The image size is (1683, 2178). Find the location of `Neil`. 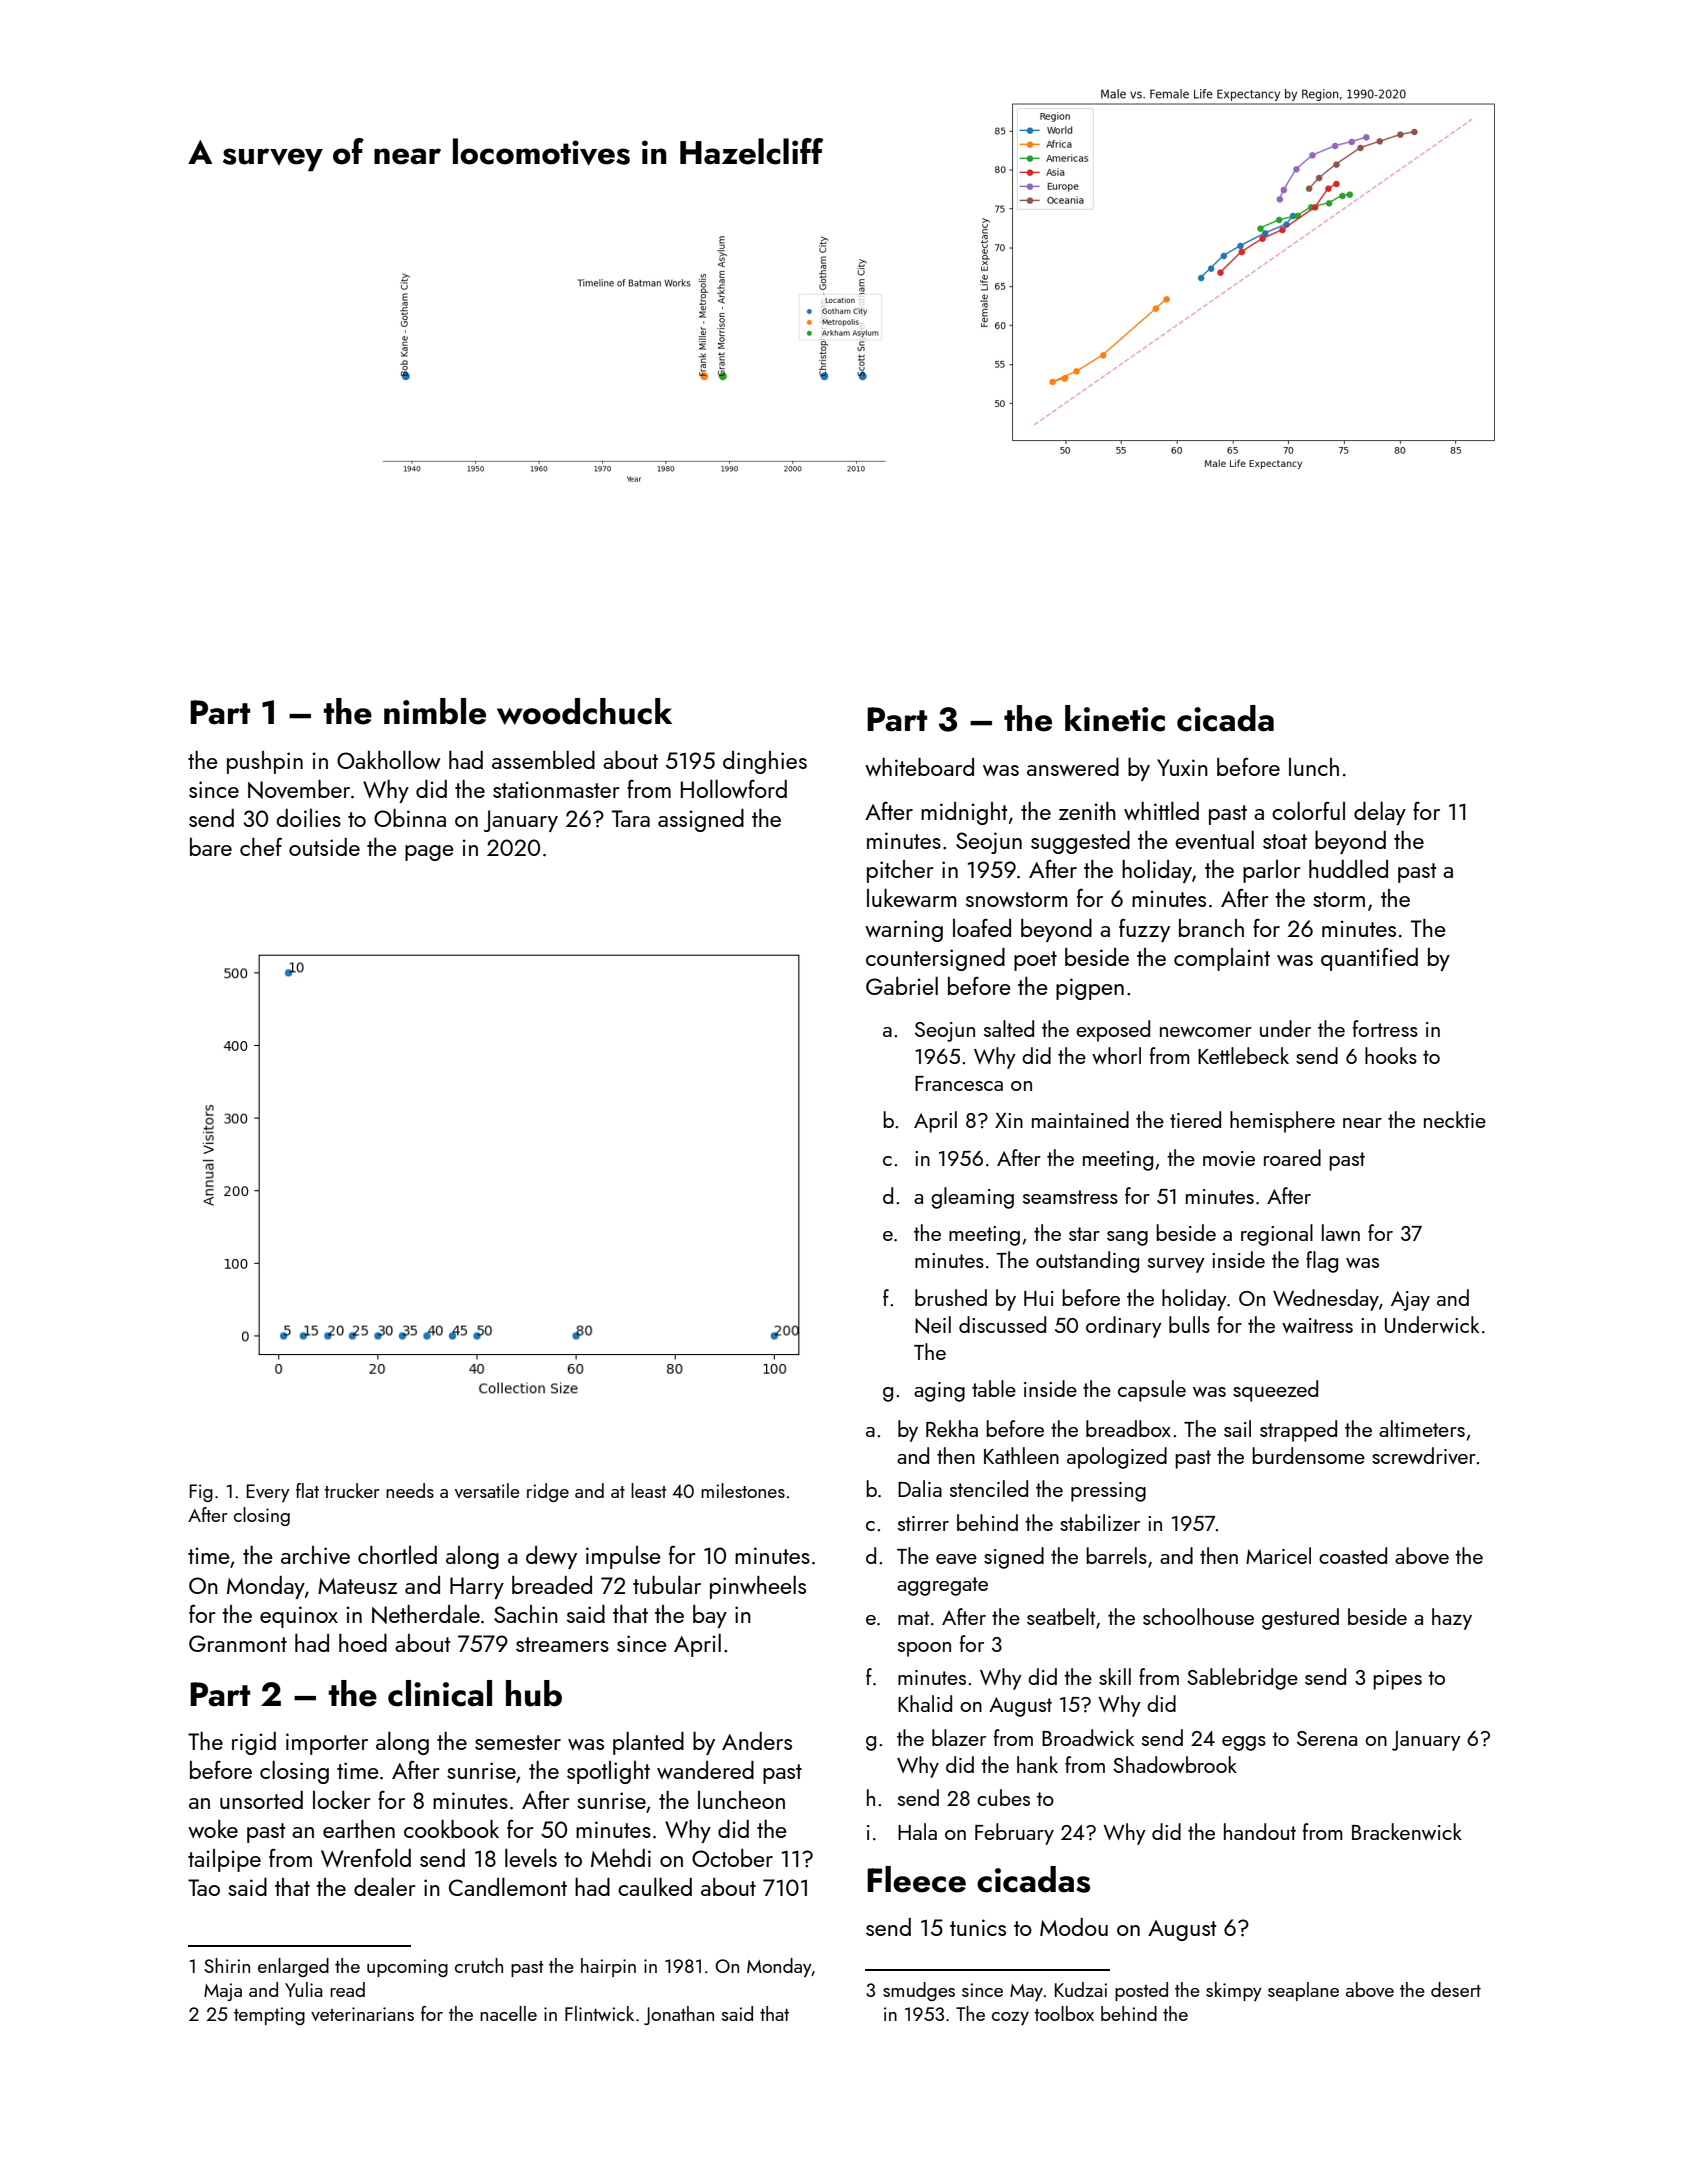

Neil is located at coordinates (933, 1325).
